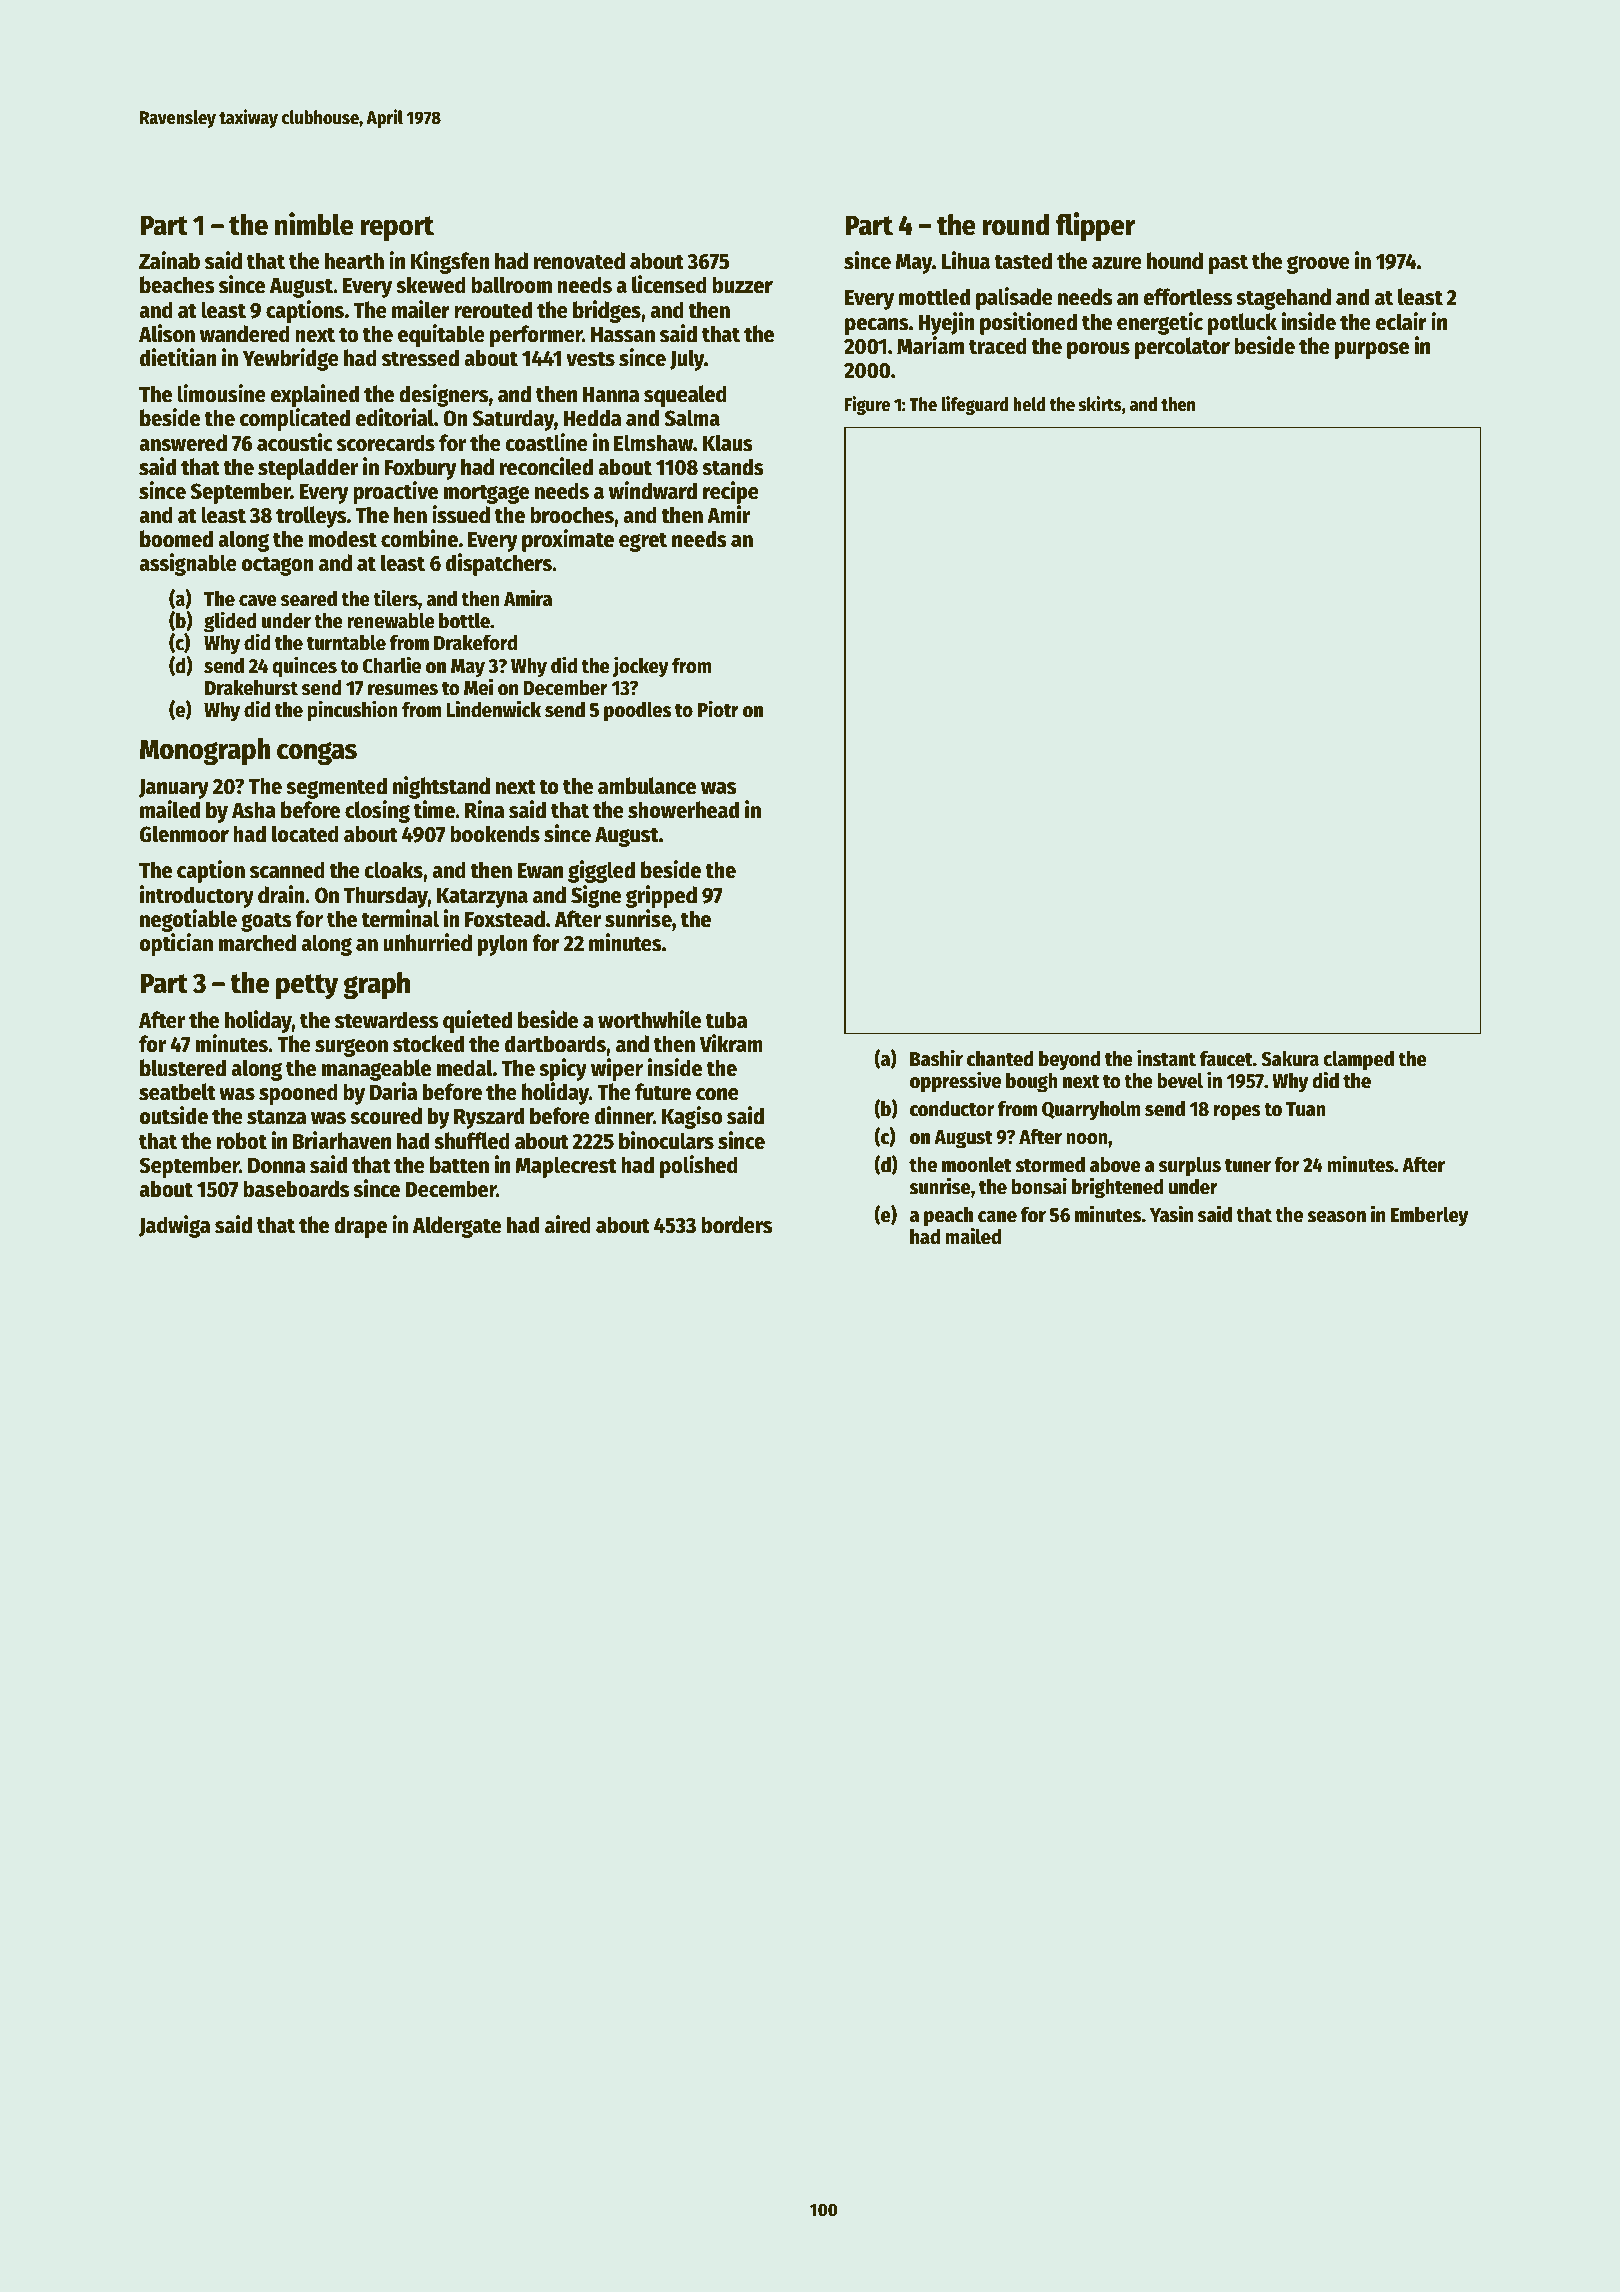  I want to click on batten, so click(459, 1165).
